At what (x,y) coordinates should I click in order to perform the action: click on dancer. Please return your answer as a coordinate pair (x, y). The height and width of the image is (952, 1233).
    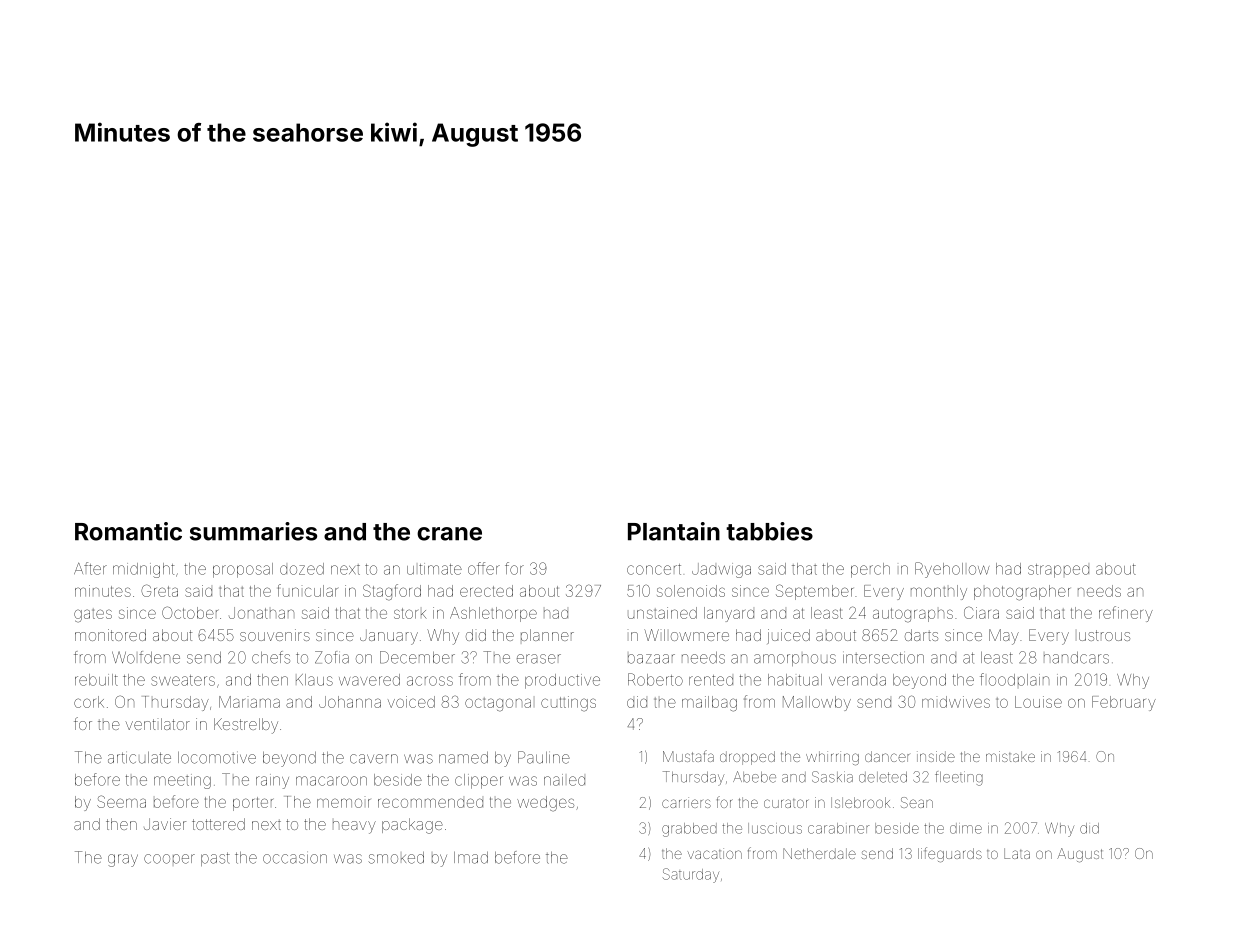
    Looking at the image, I should click on (887, 756).
